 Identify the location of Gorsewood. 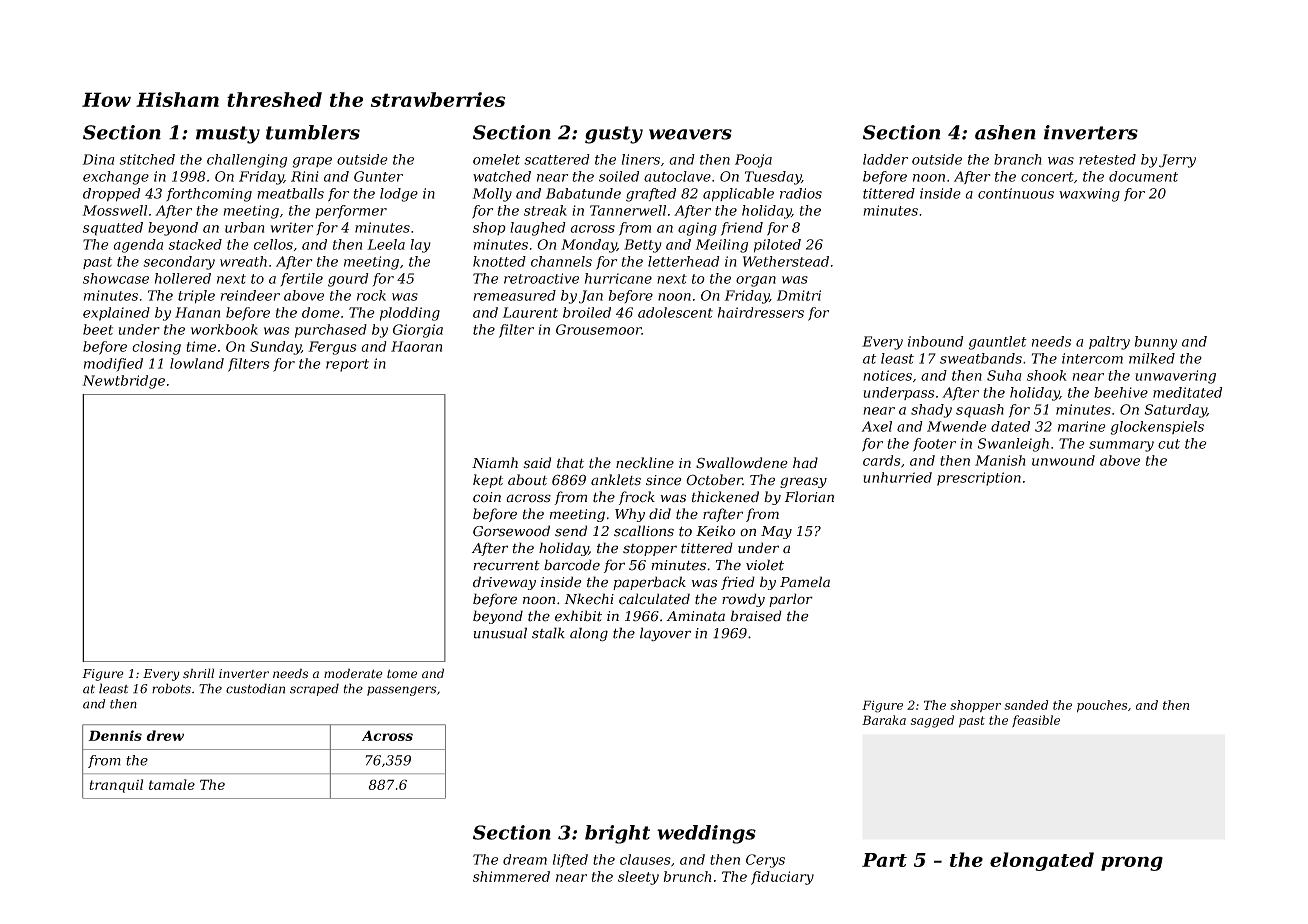
(511, 531).
